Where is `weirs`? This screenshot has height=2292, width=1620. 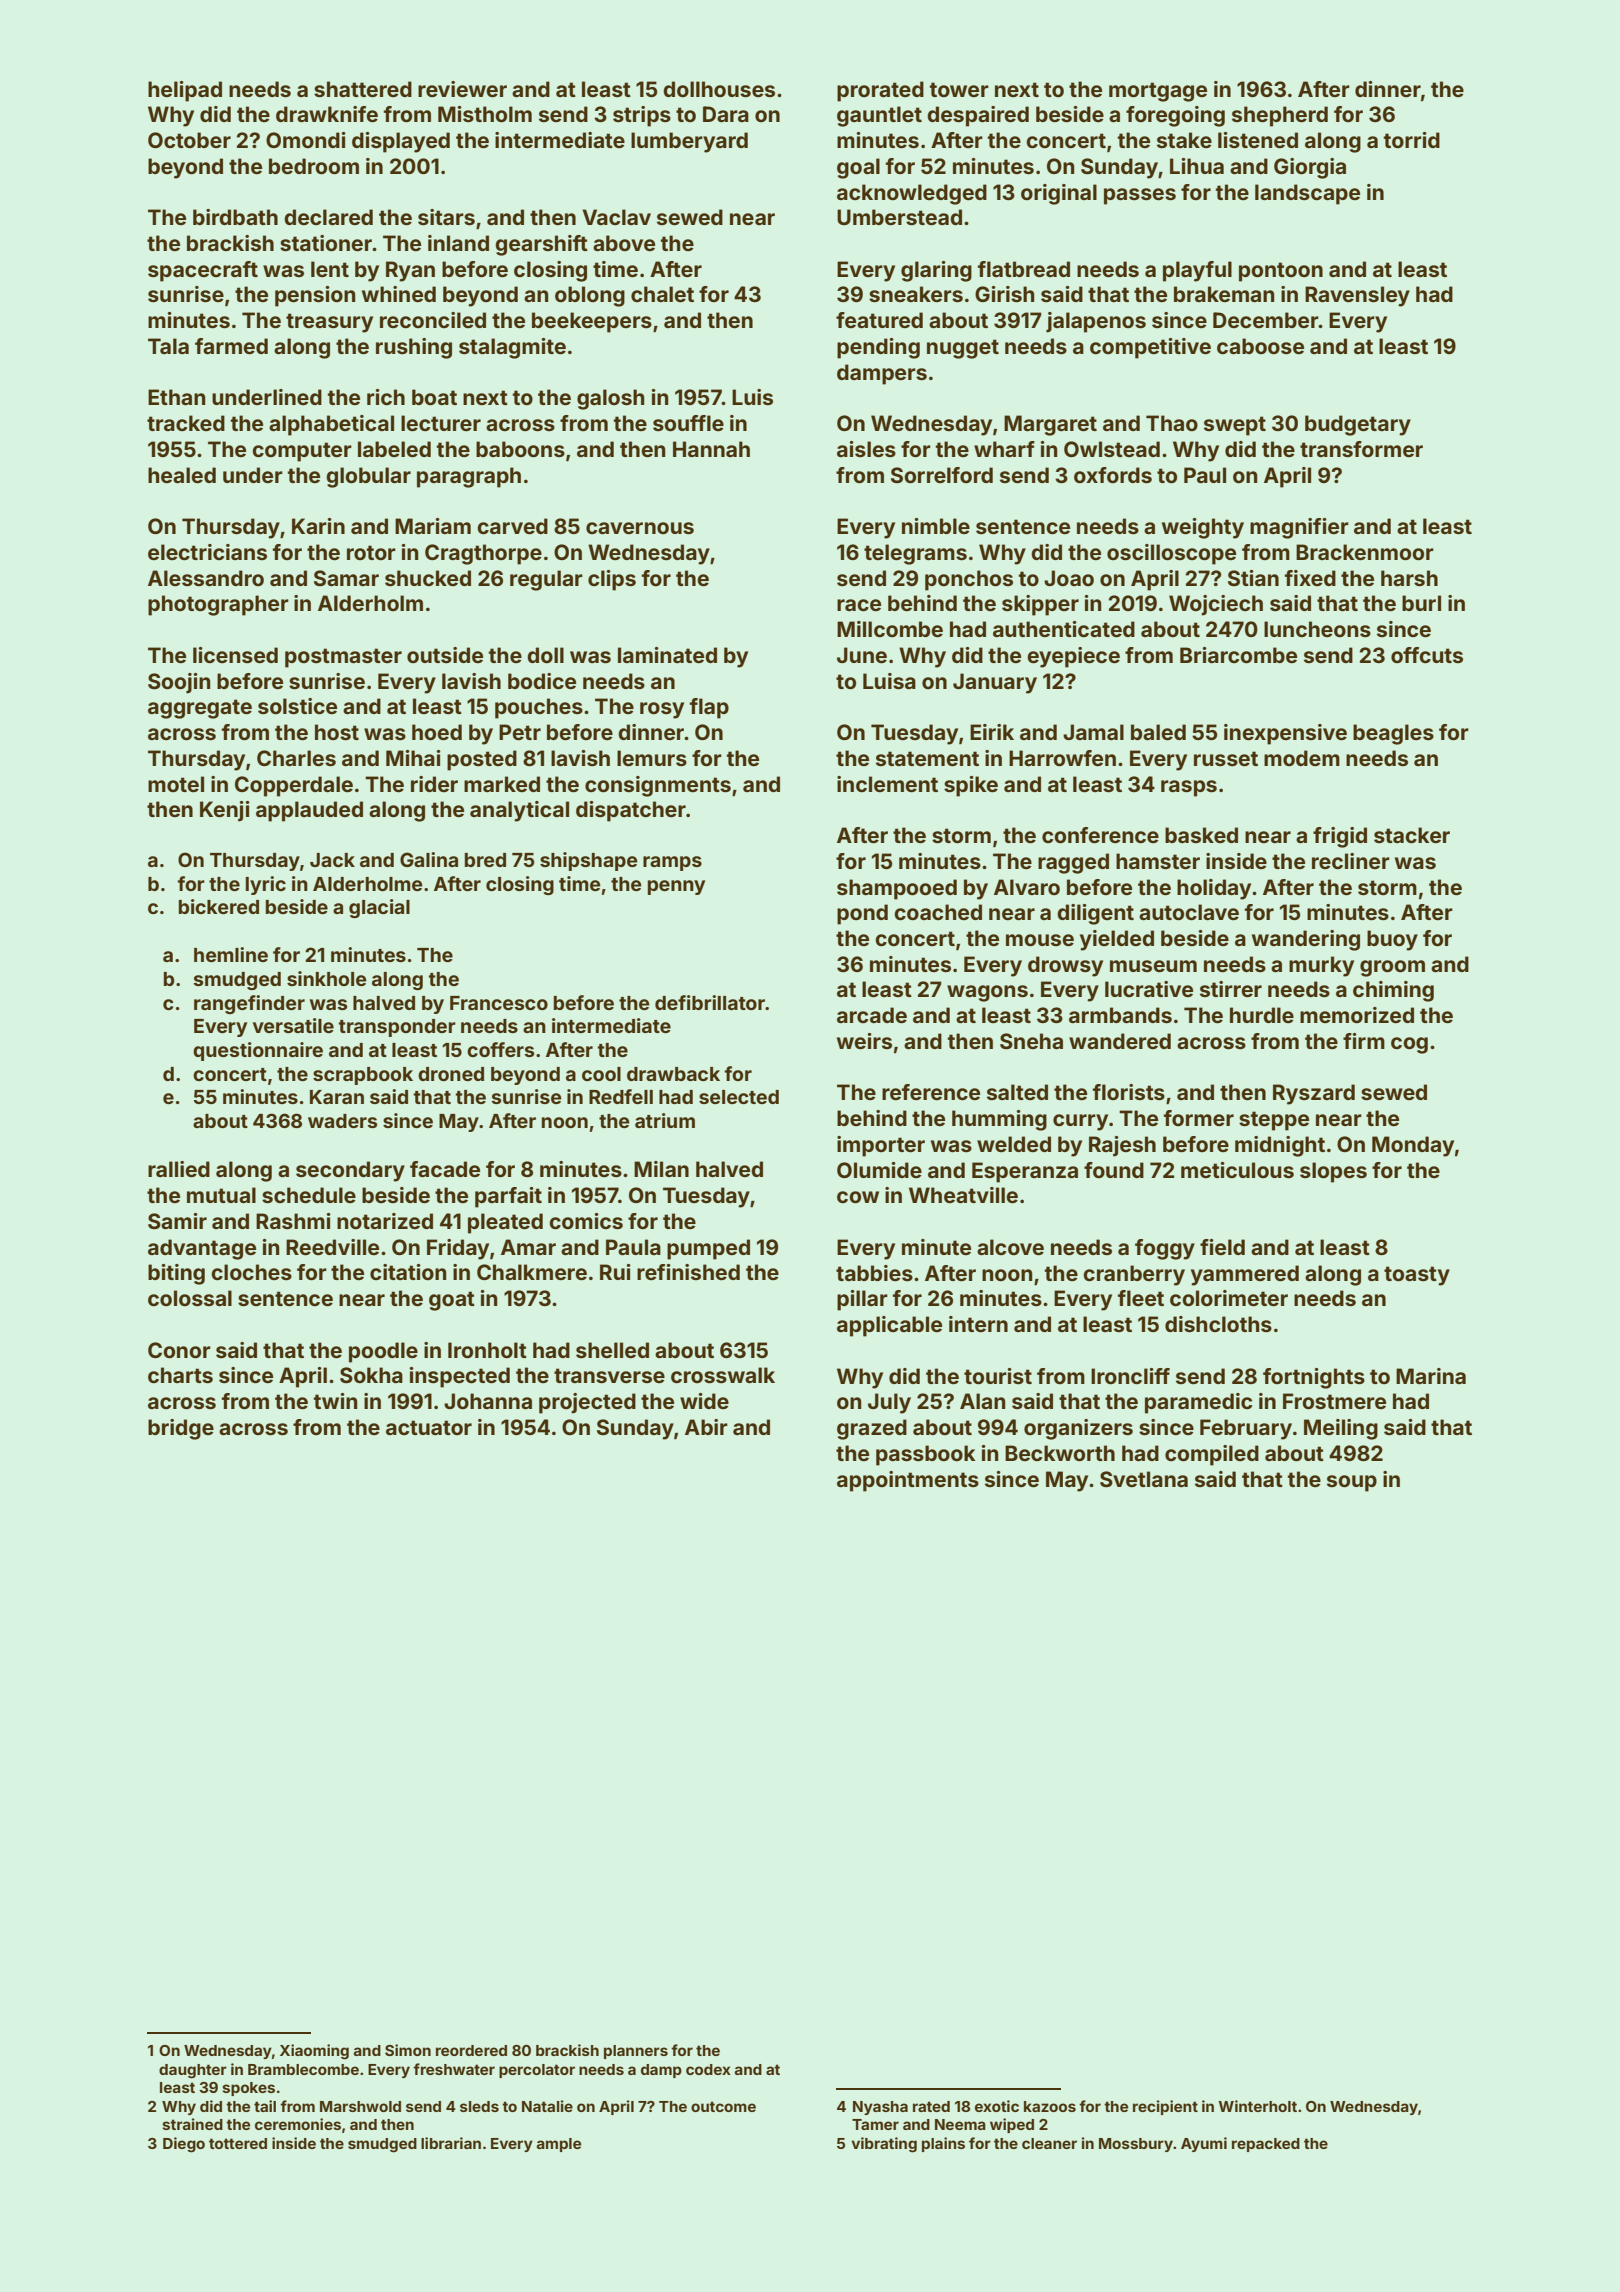
weirs is located at coordinates (864, 1041).
